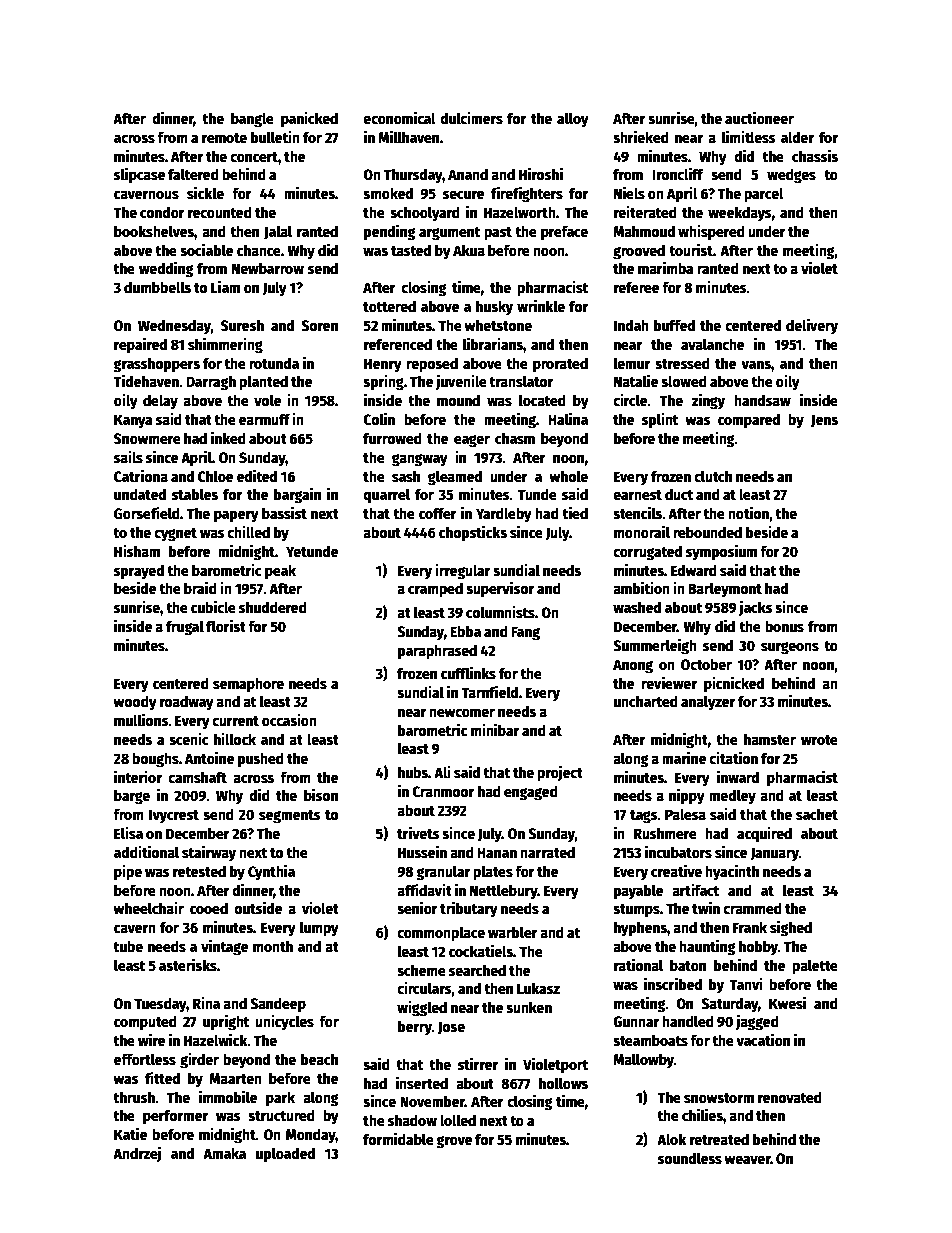  What do you see at coordinates (421, 970) in the screenshot?
I see `scheme` at bounding box center [421, 970].
